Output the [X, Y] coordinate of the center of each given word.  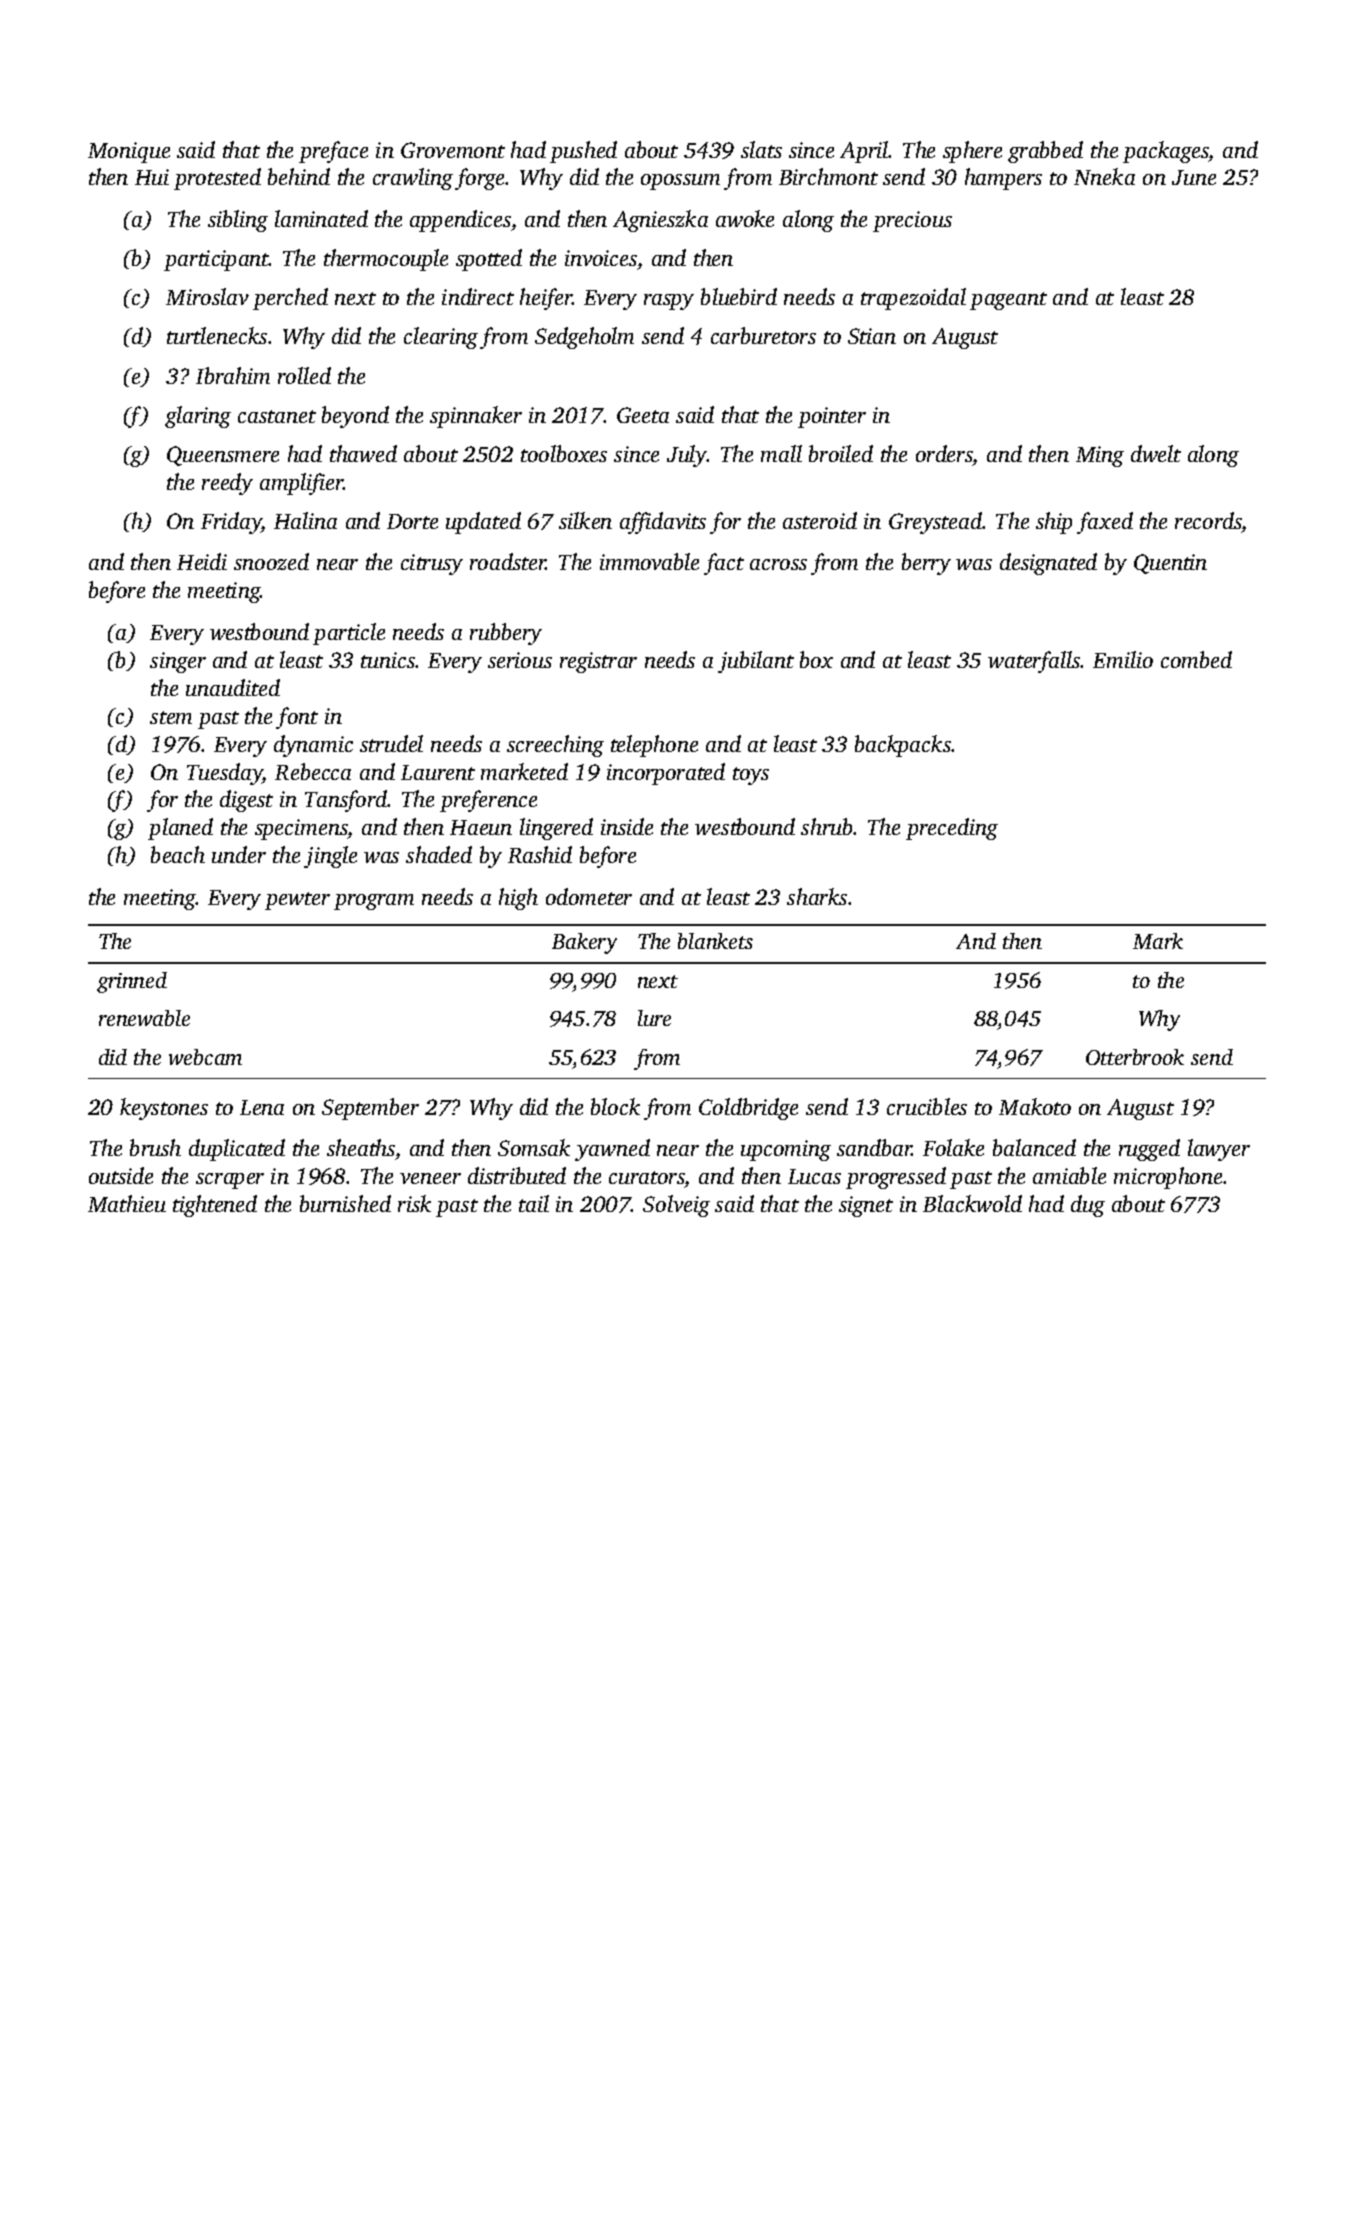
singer [178, 662]
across [778, 564]
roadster [508, 561]
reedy [227, 484]
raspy [669, 302]
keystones [164, 1109]
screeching [555, 746]
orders [944, 453]
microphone [1168, 1178]
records [1208, 520]
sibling [238, 221]
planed [180, 829]
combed [1196, 659]
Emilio [1123, 659]
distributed [517, 1175]
